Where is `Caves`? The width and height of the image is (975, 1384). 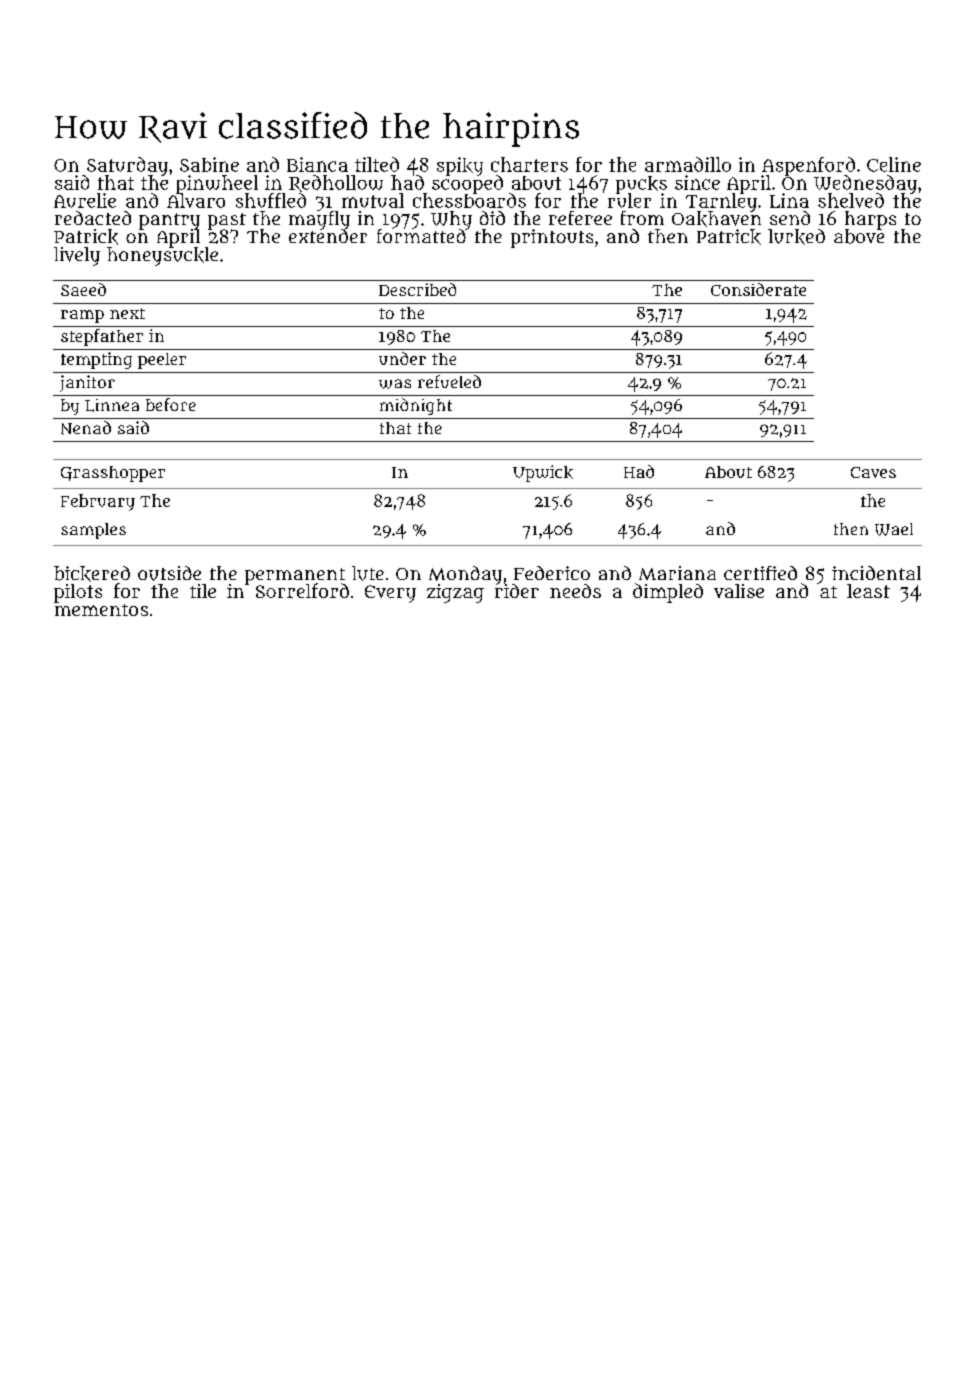 Caves is located at coordinates (873, 472).
